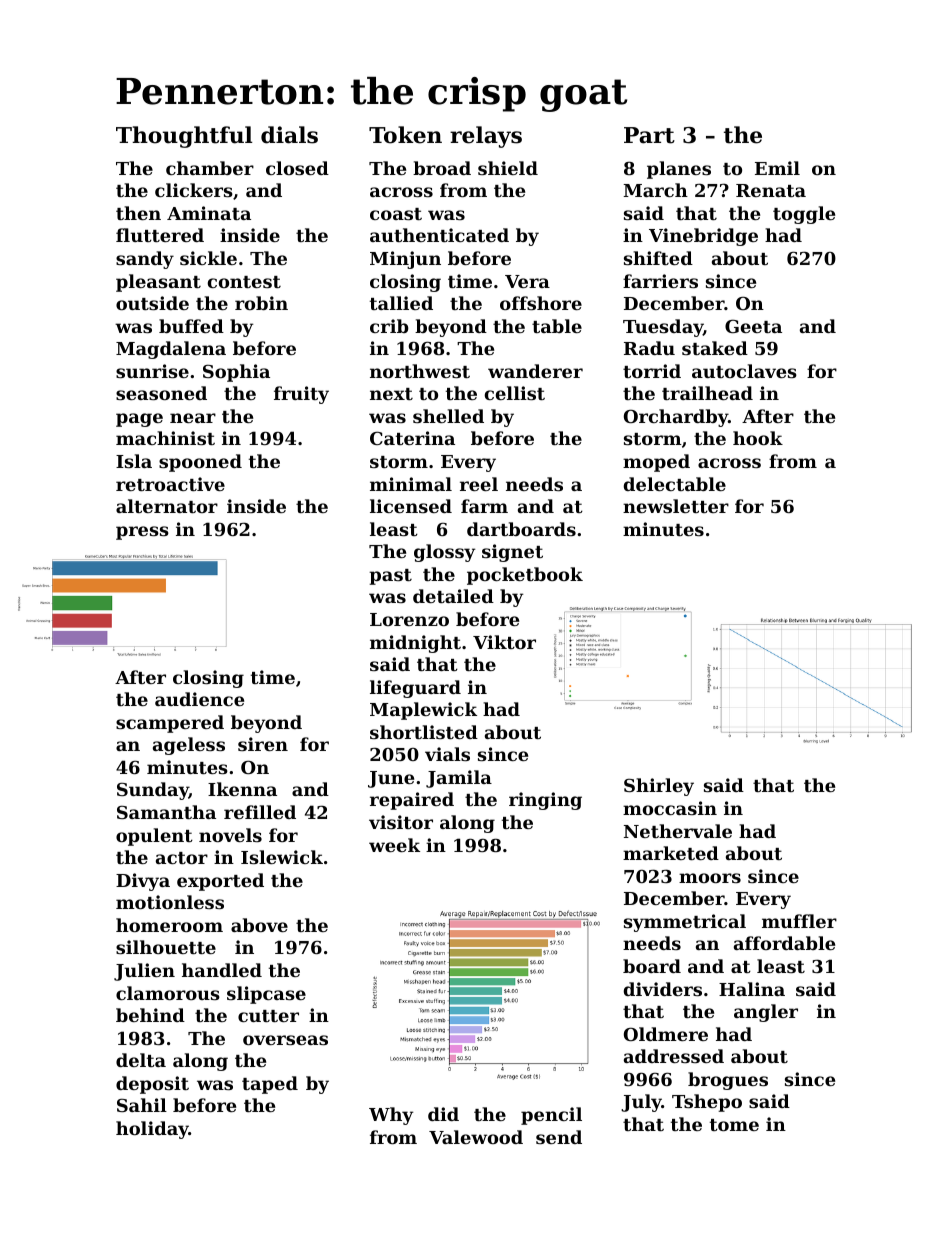  I want to click on above, so click(259, 925).
